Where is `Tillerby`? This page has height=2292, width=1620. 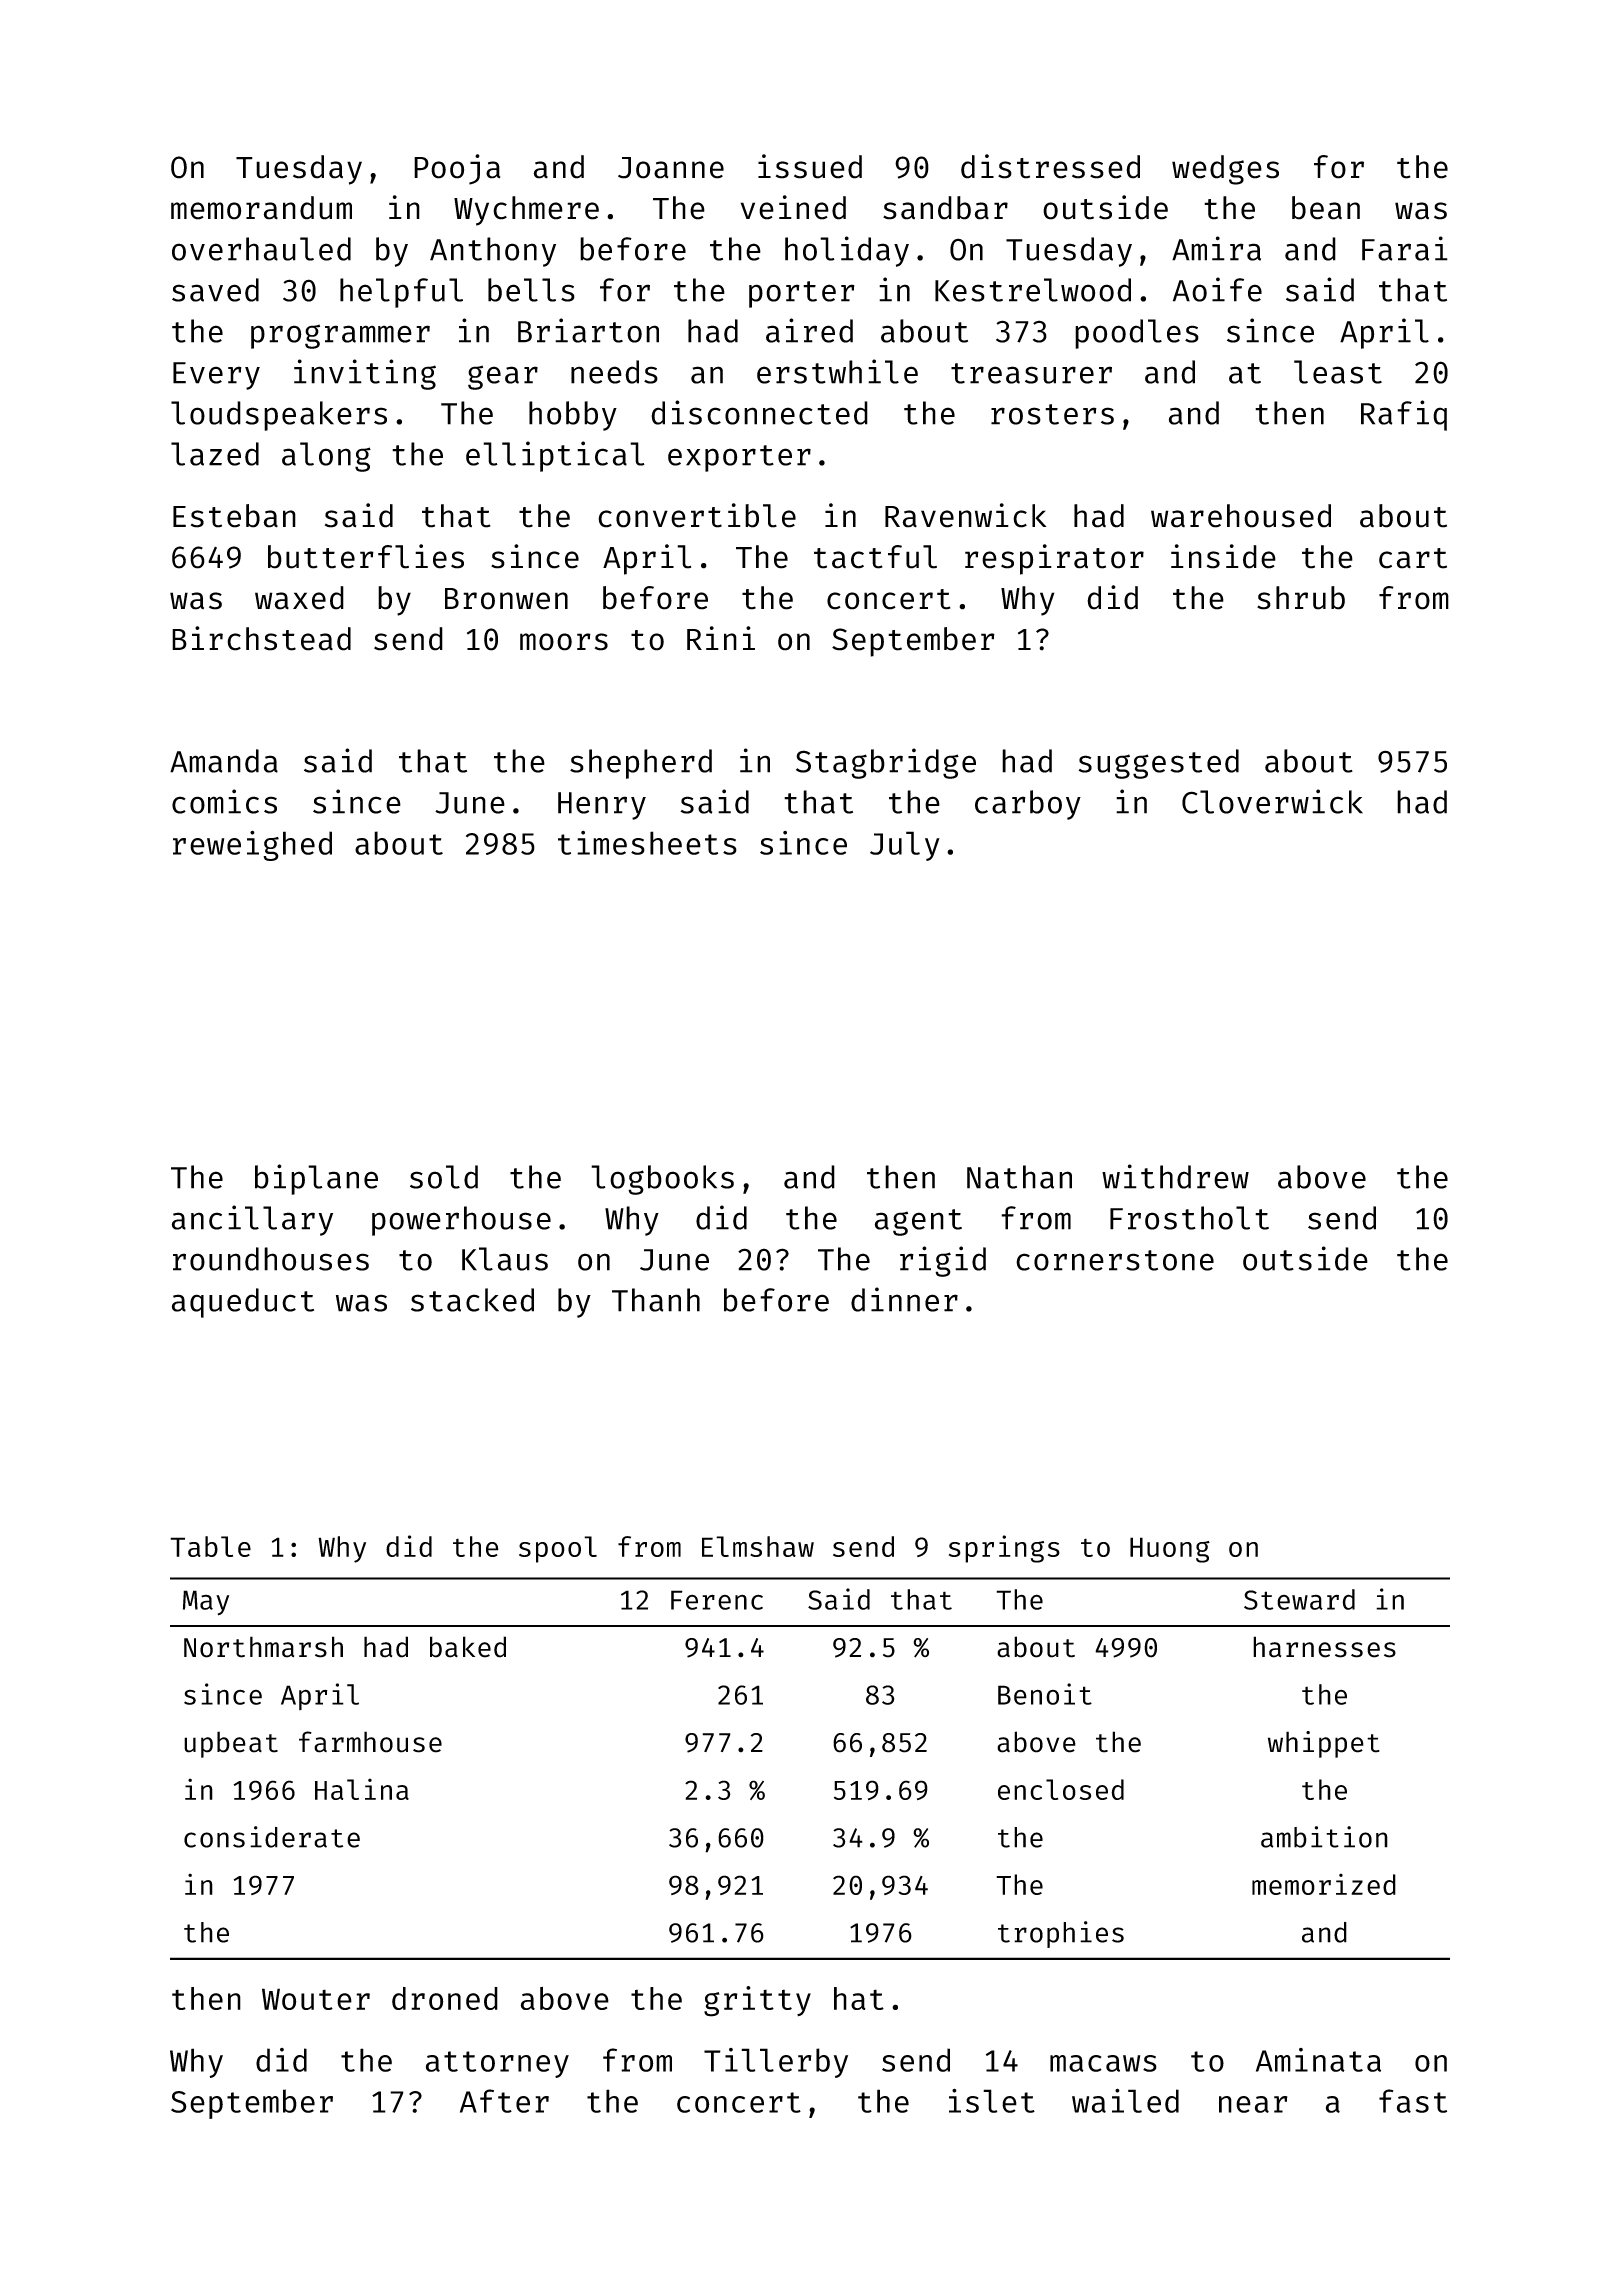 Tillerby is located at coordinates (776, 2063).
